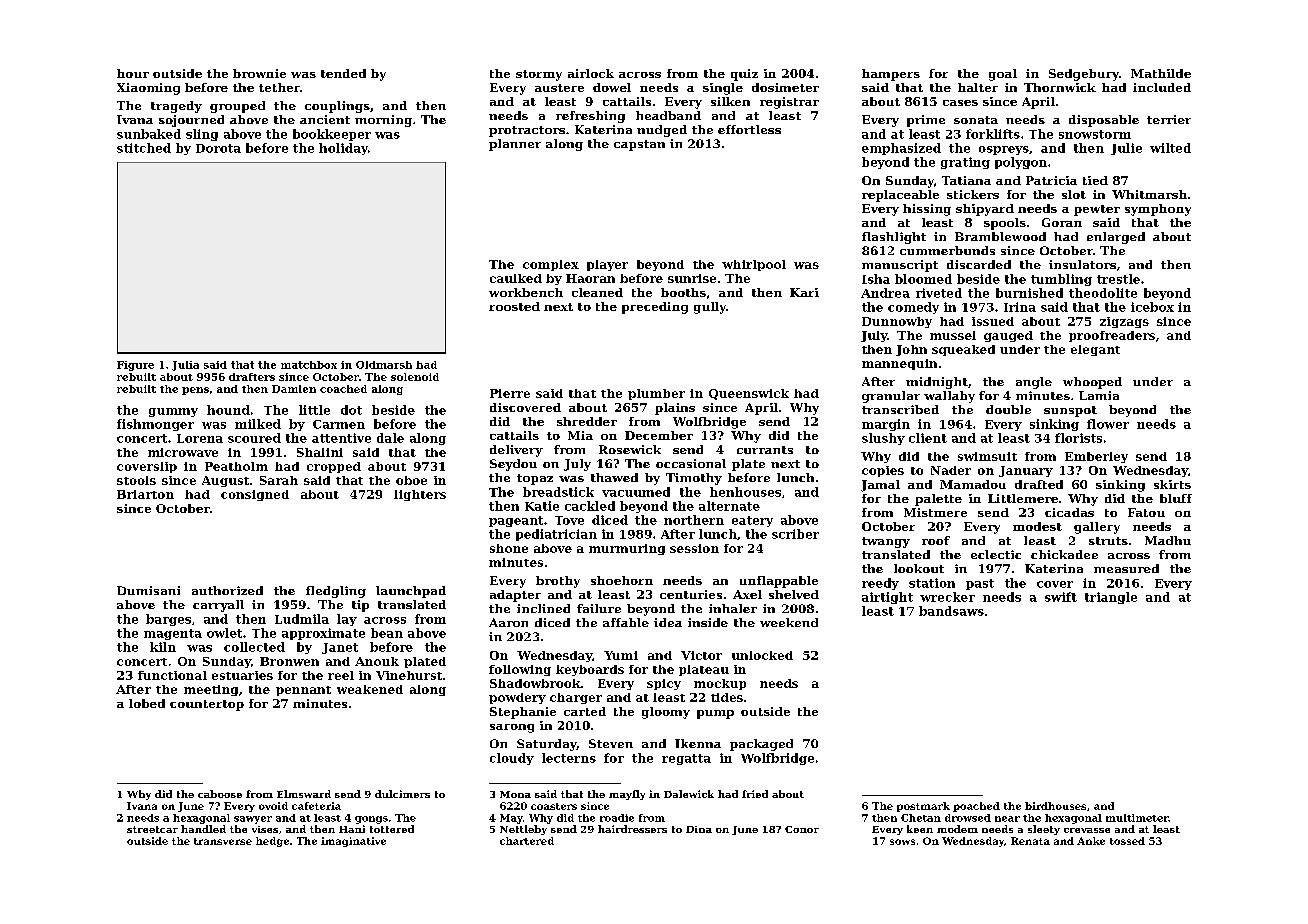 The width and height of the screenshot is (1308, 924). Describe the element at coordinates (639, 145) in the screenshot. I see `capstan` at that location.
